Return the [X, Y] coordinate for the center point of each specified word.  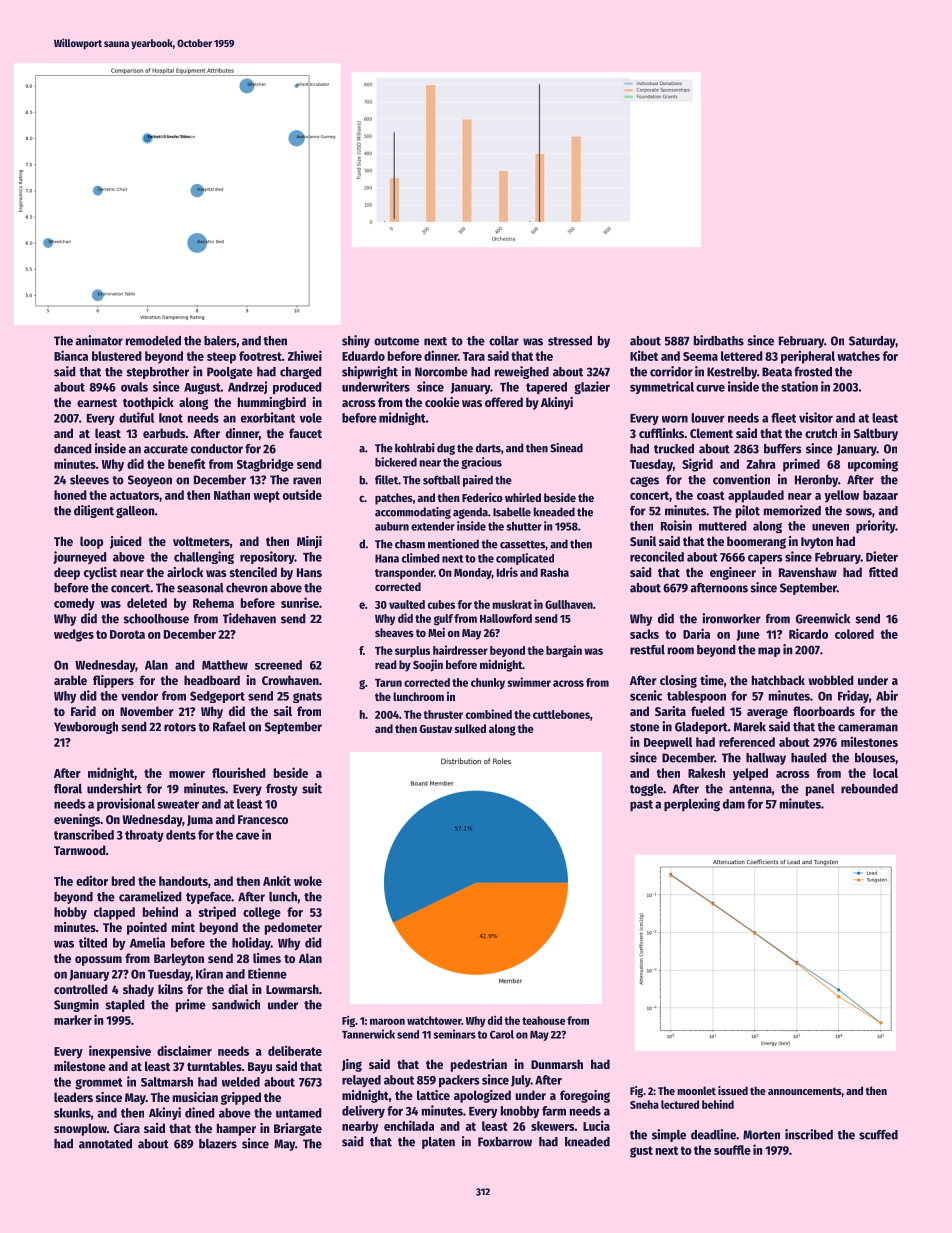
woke [308, 881]
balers [220, 341]
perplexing [692, 805]
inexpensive [120, 1052]
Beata [777, 372]
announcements [805, 1091]
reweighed [522, 372]
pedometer [293, 928]
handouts [183, 881]
